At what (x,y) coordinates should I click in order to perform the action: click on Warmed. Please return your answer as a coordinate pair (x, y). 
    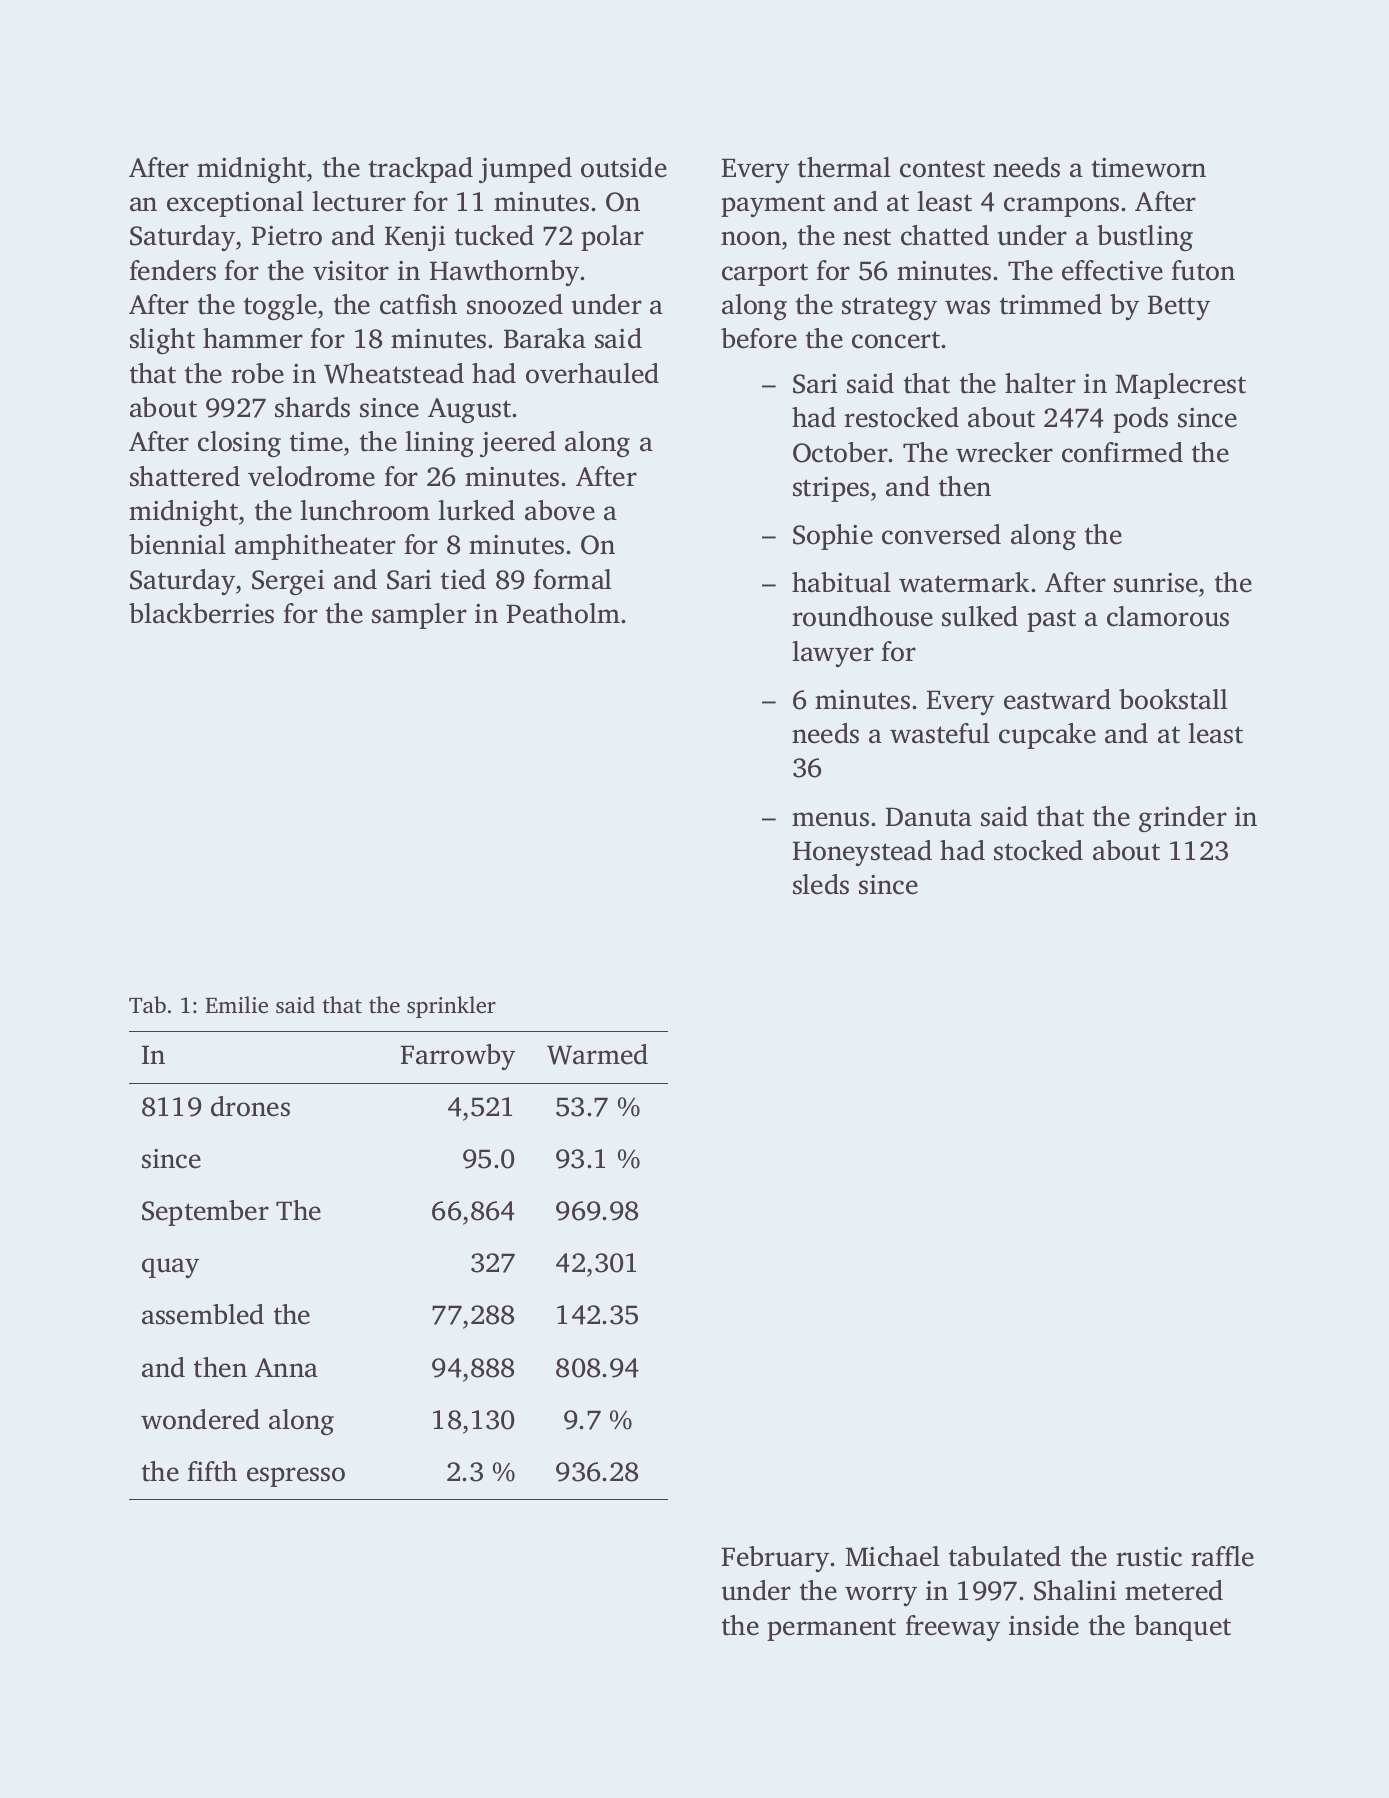
    Looking at the image, I should click on (597, 1054).
